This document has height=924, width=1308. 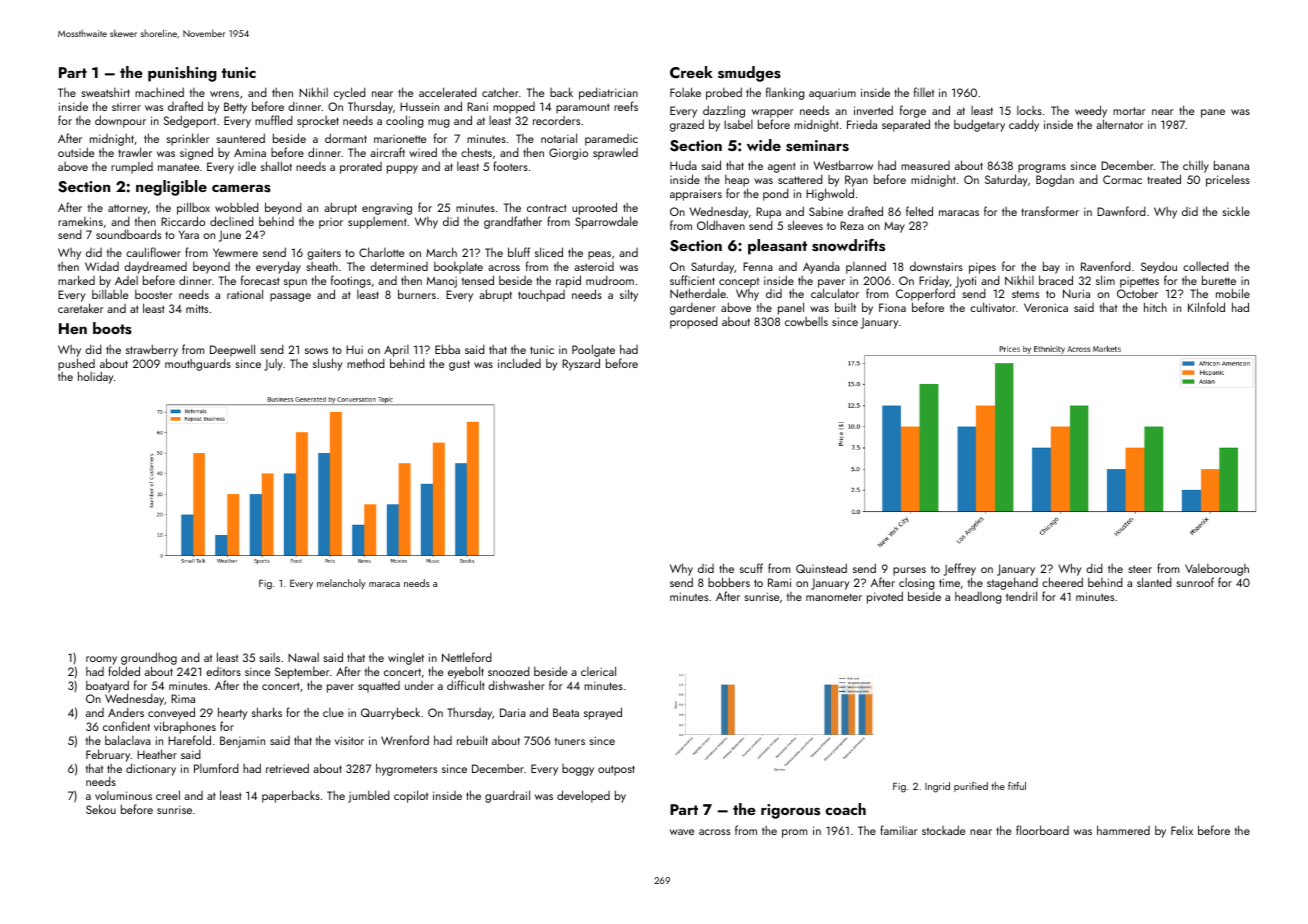 What do you see at coordinates (182, 74) in the document?
I see `punishing` at bounding box center [182, 74].
